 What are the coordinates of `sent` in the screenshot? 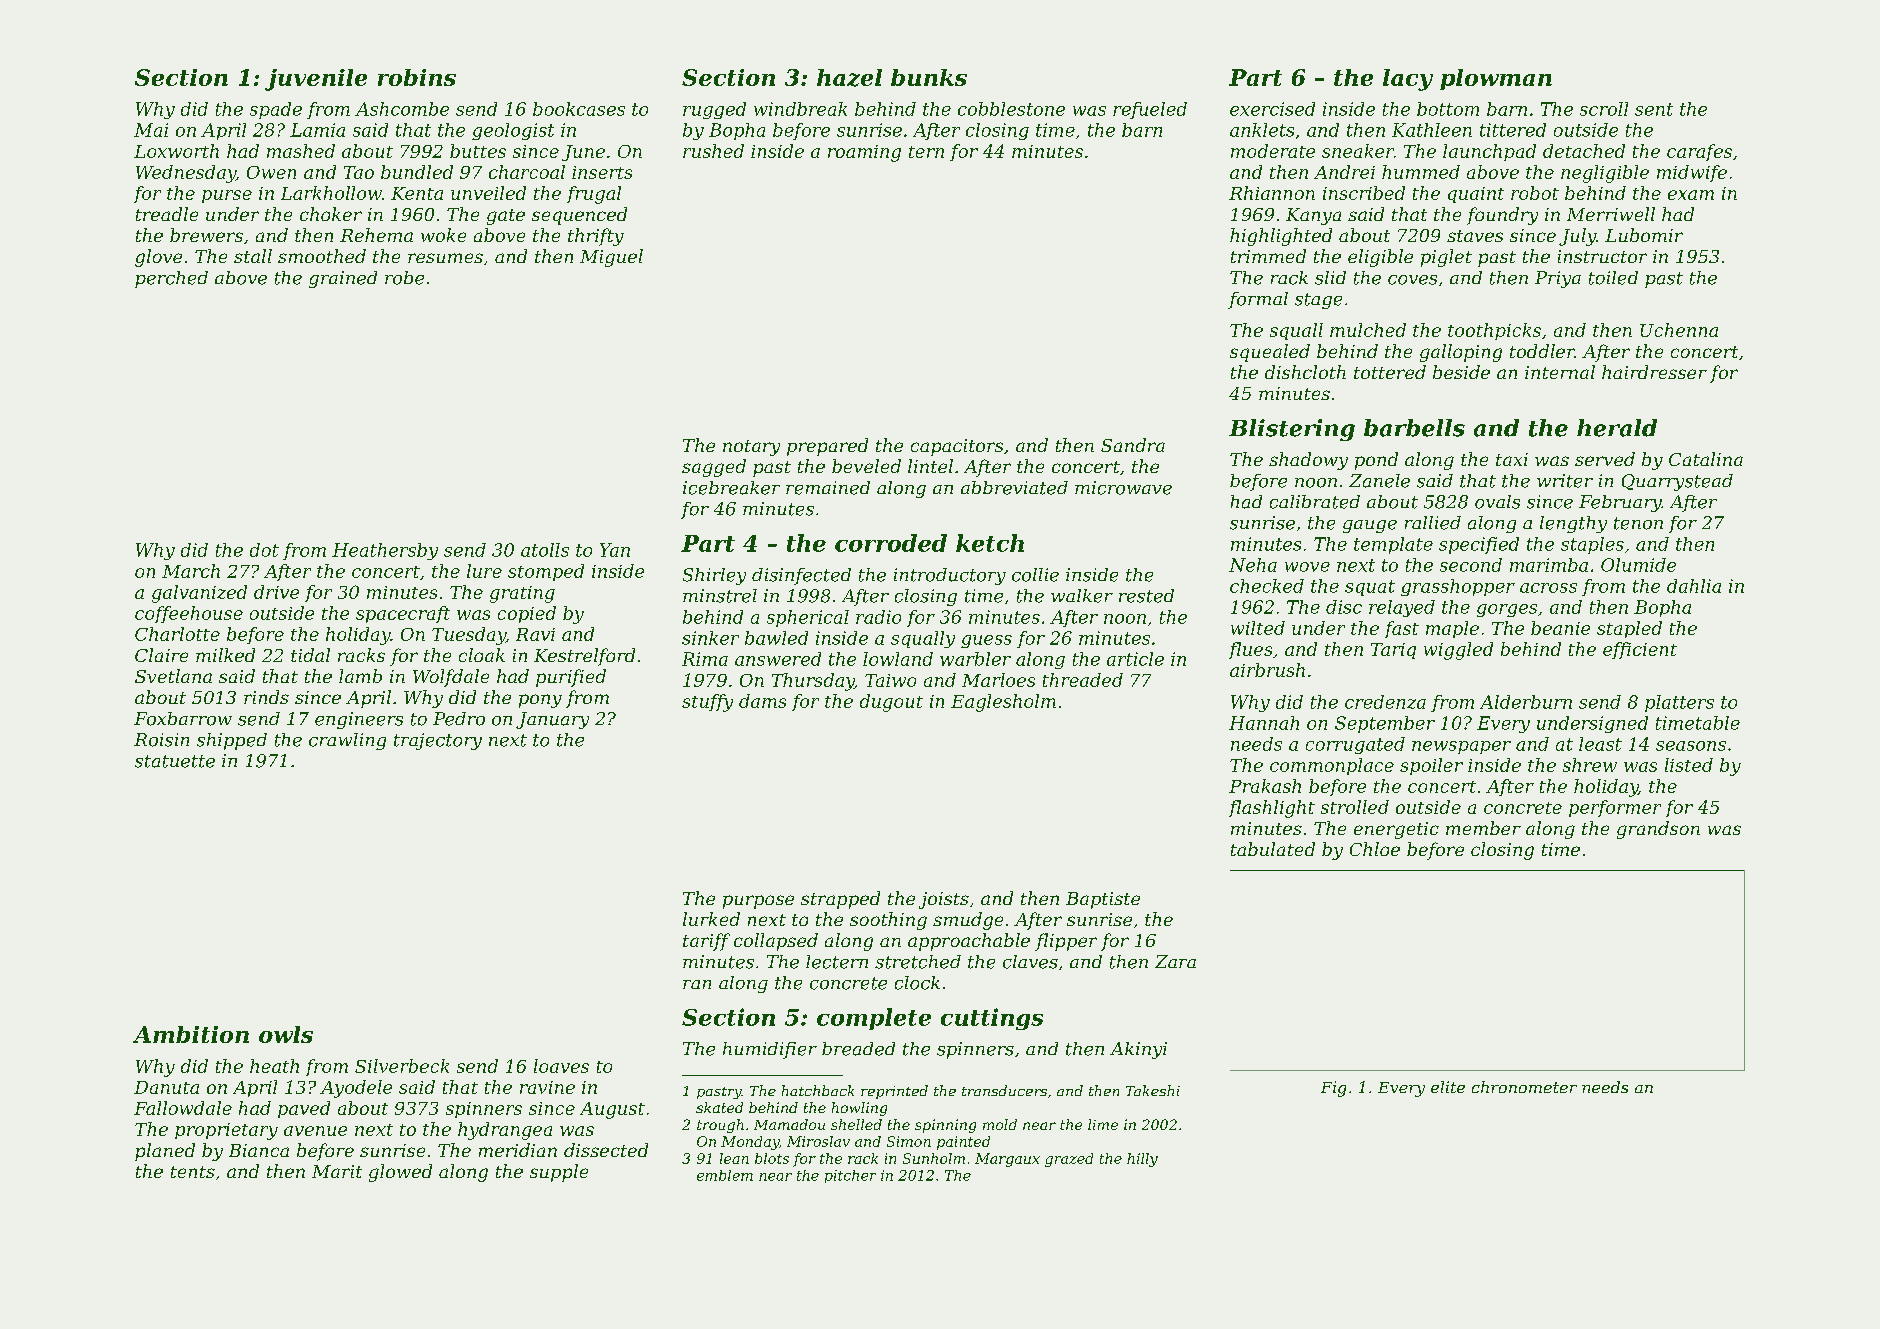 It's located at (1654, 109).
